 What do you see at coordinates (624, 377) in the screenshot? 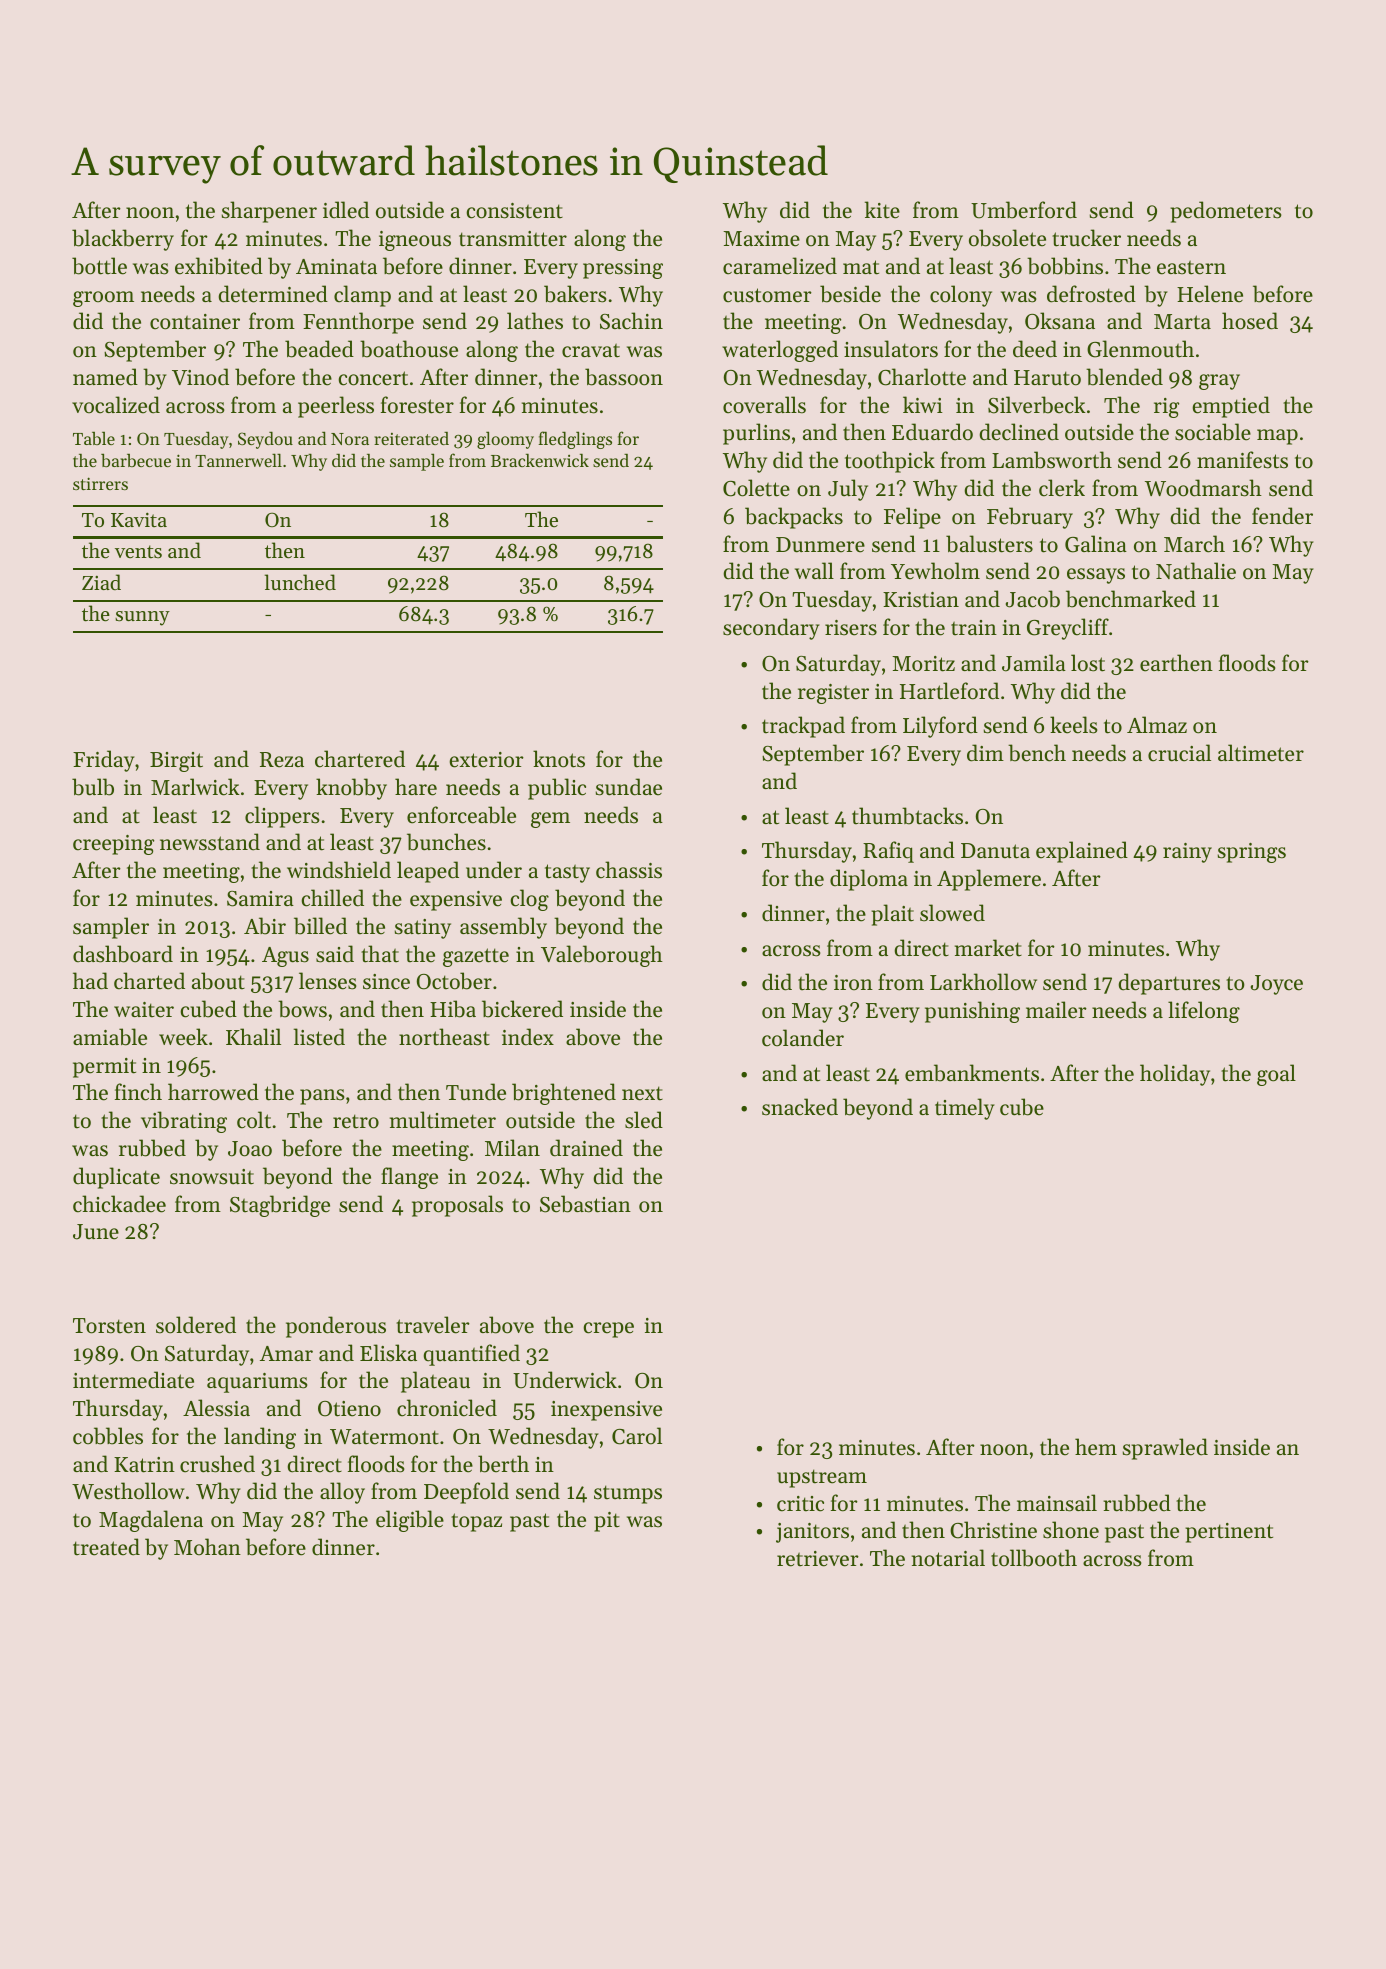
I see `bassoon` at bounding box center [624, 377].
